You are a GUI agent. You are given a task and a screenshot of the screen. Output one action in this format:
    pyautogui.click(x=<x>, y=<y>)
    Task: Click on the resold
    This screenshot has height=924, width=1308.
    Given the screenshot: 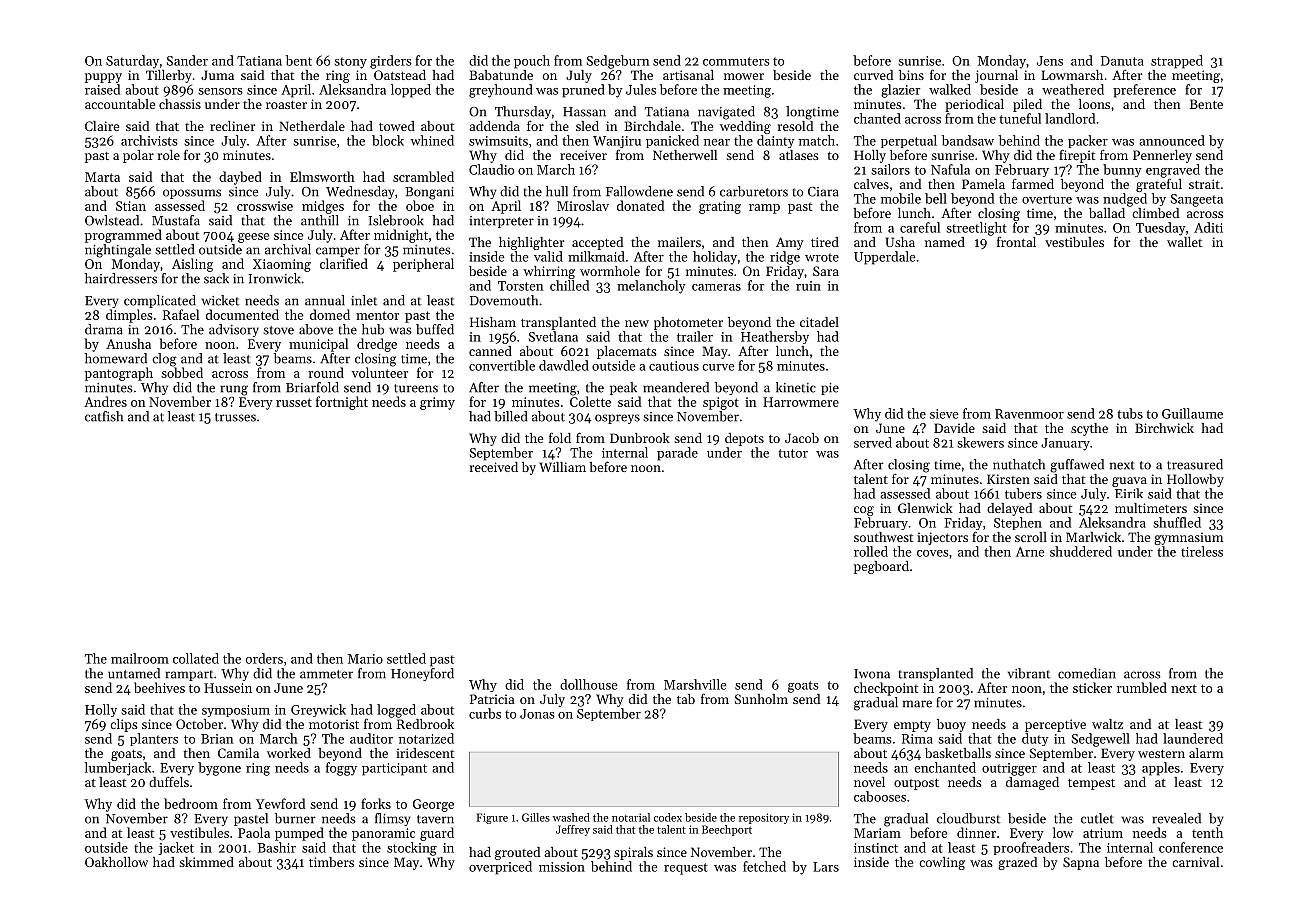 What is the action you would take?
    pyautogui.click(x=795, y=126)
